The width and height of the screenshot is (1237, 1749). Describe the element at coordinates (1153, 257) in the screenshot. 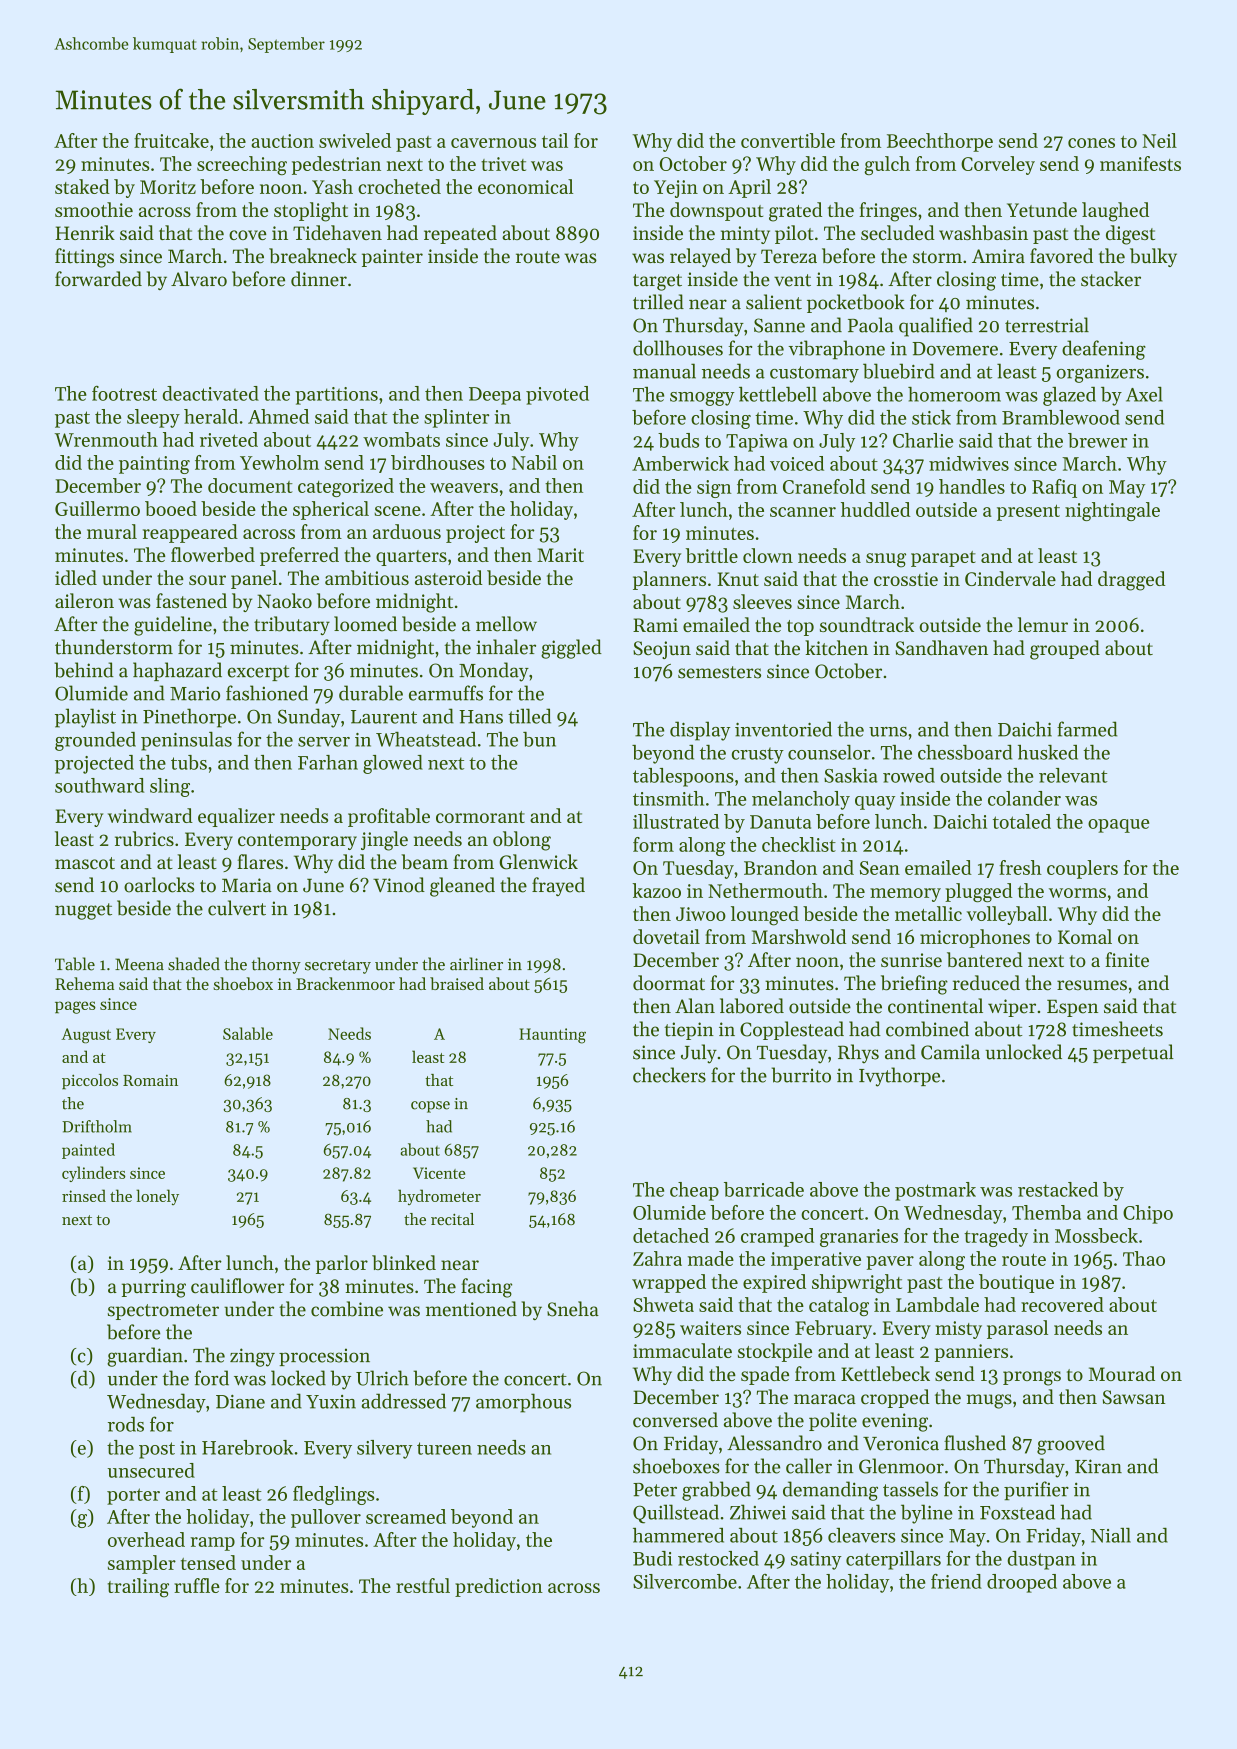

I see `bulky` at that location.
